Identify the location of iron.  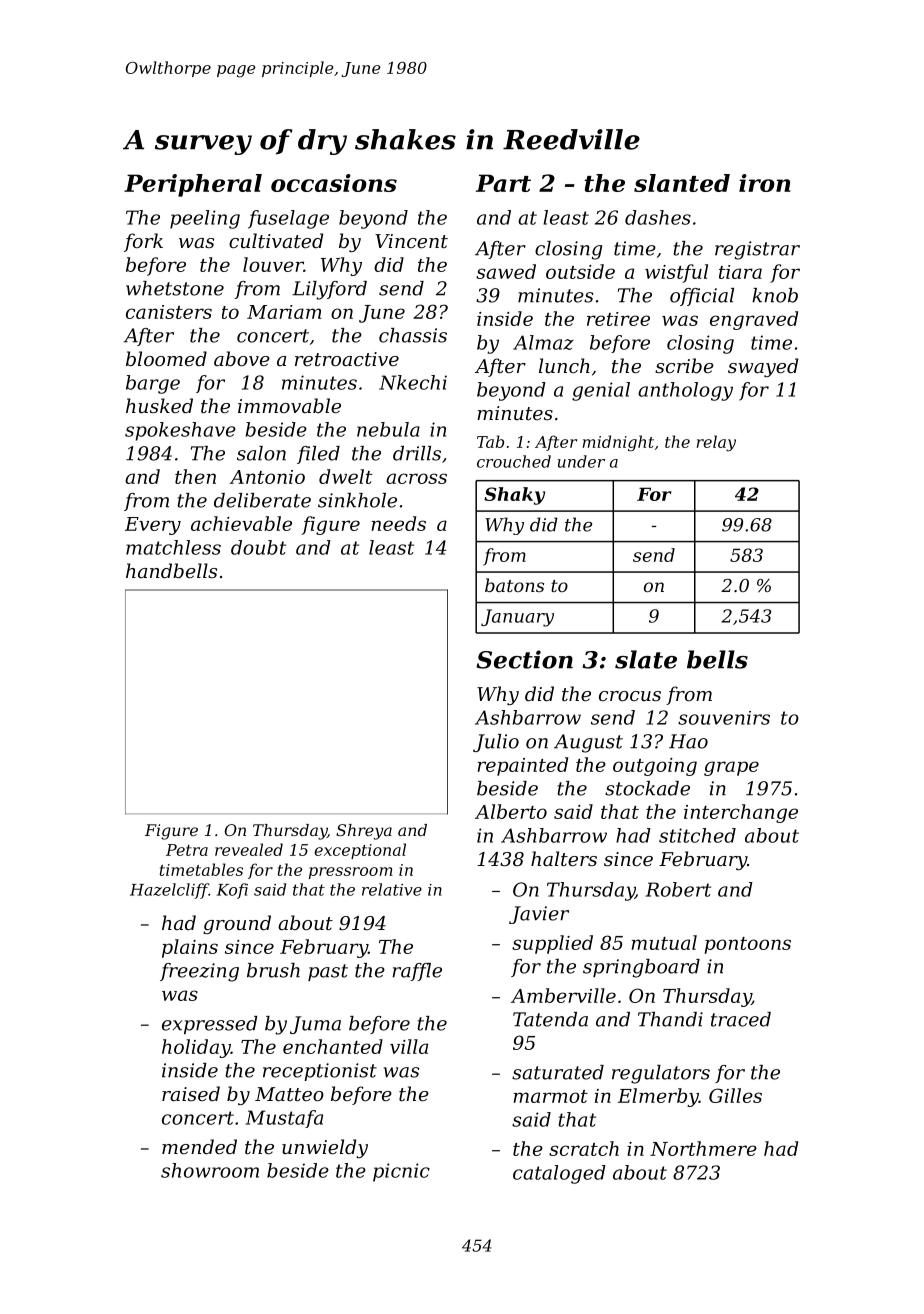
(765, 183).
